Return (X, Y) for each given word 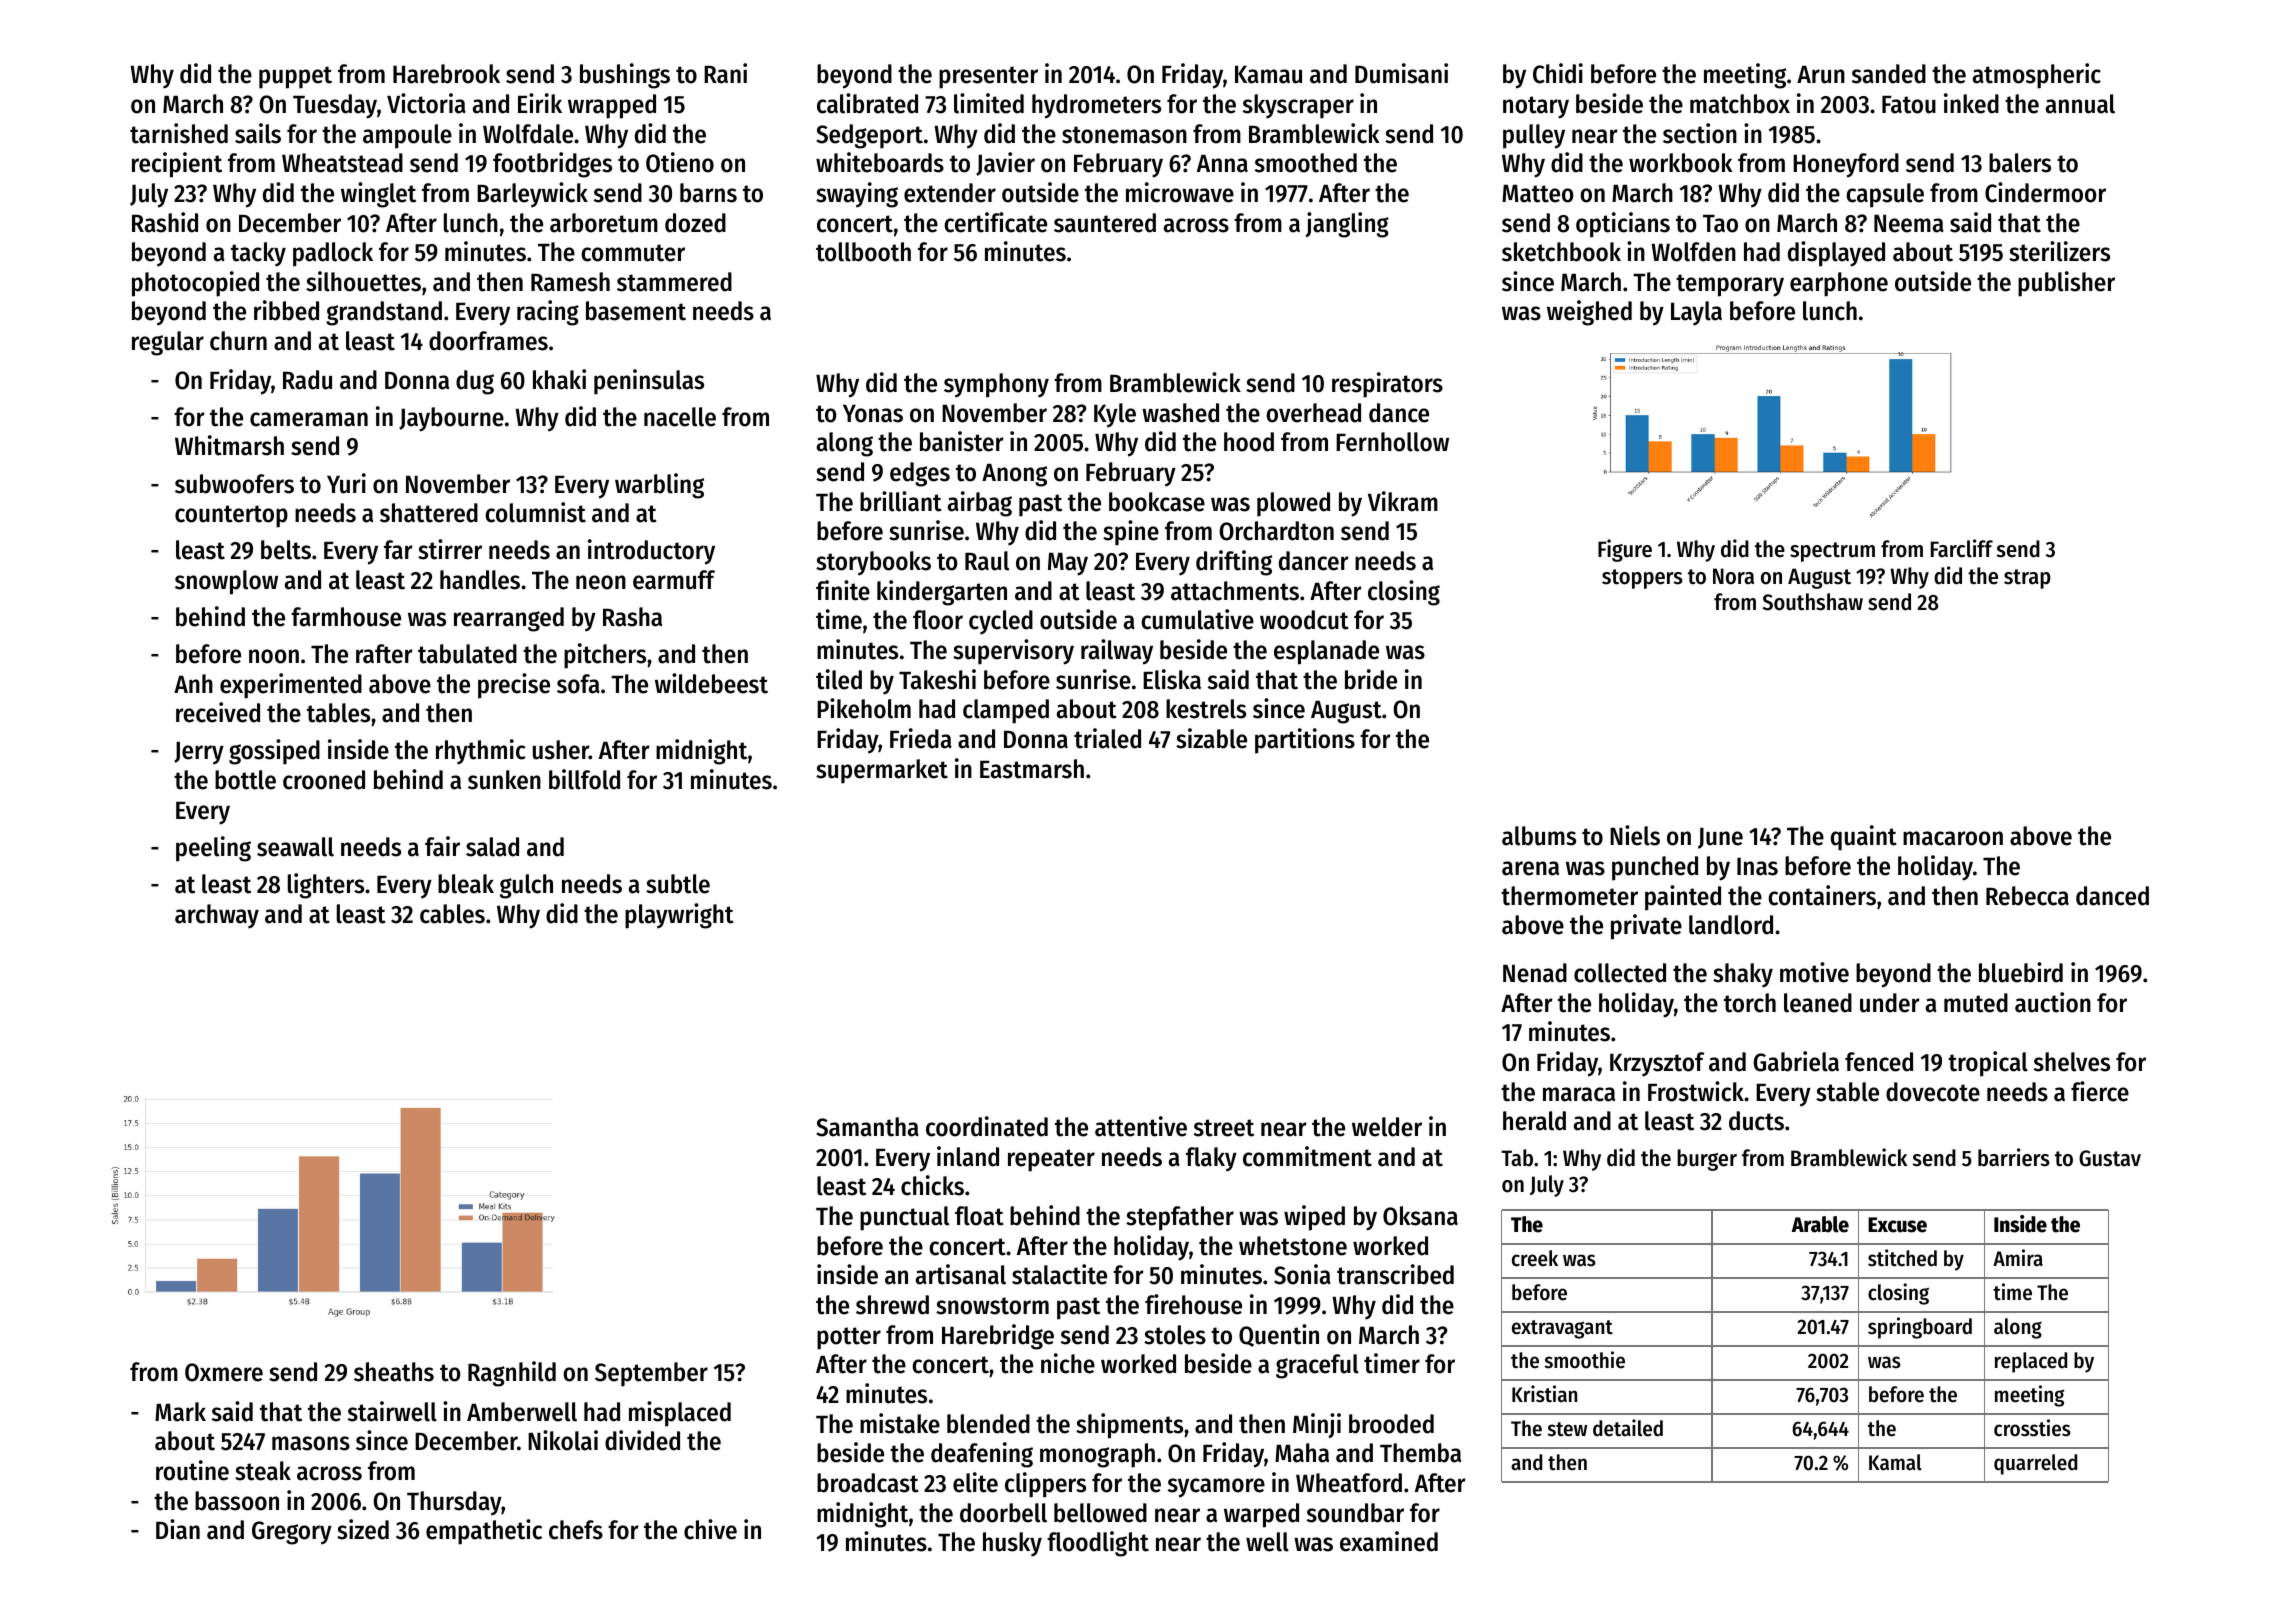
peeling (213, 849)
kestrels (1206, 709)
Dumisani (1401, 73)
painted (1683, 898)
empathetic (484, 1532)
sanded (1889, 74)
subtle (678, 884)
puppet (295, 77)
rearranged (509, 619)
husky (1012, 1544)
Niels (1635, 835)
